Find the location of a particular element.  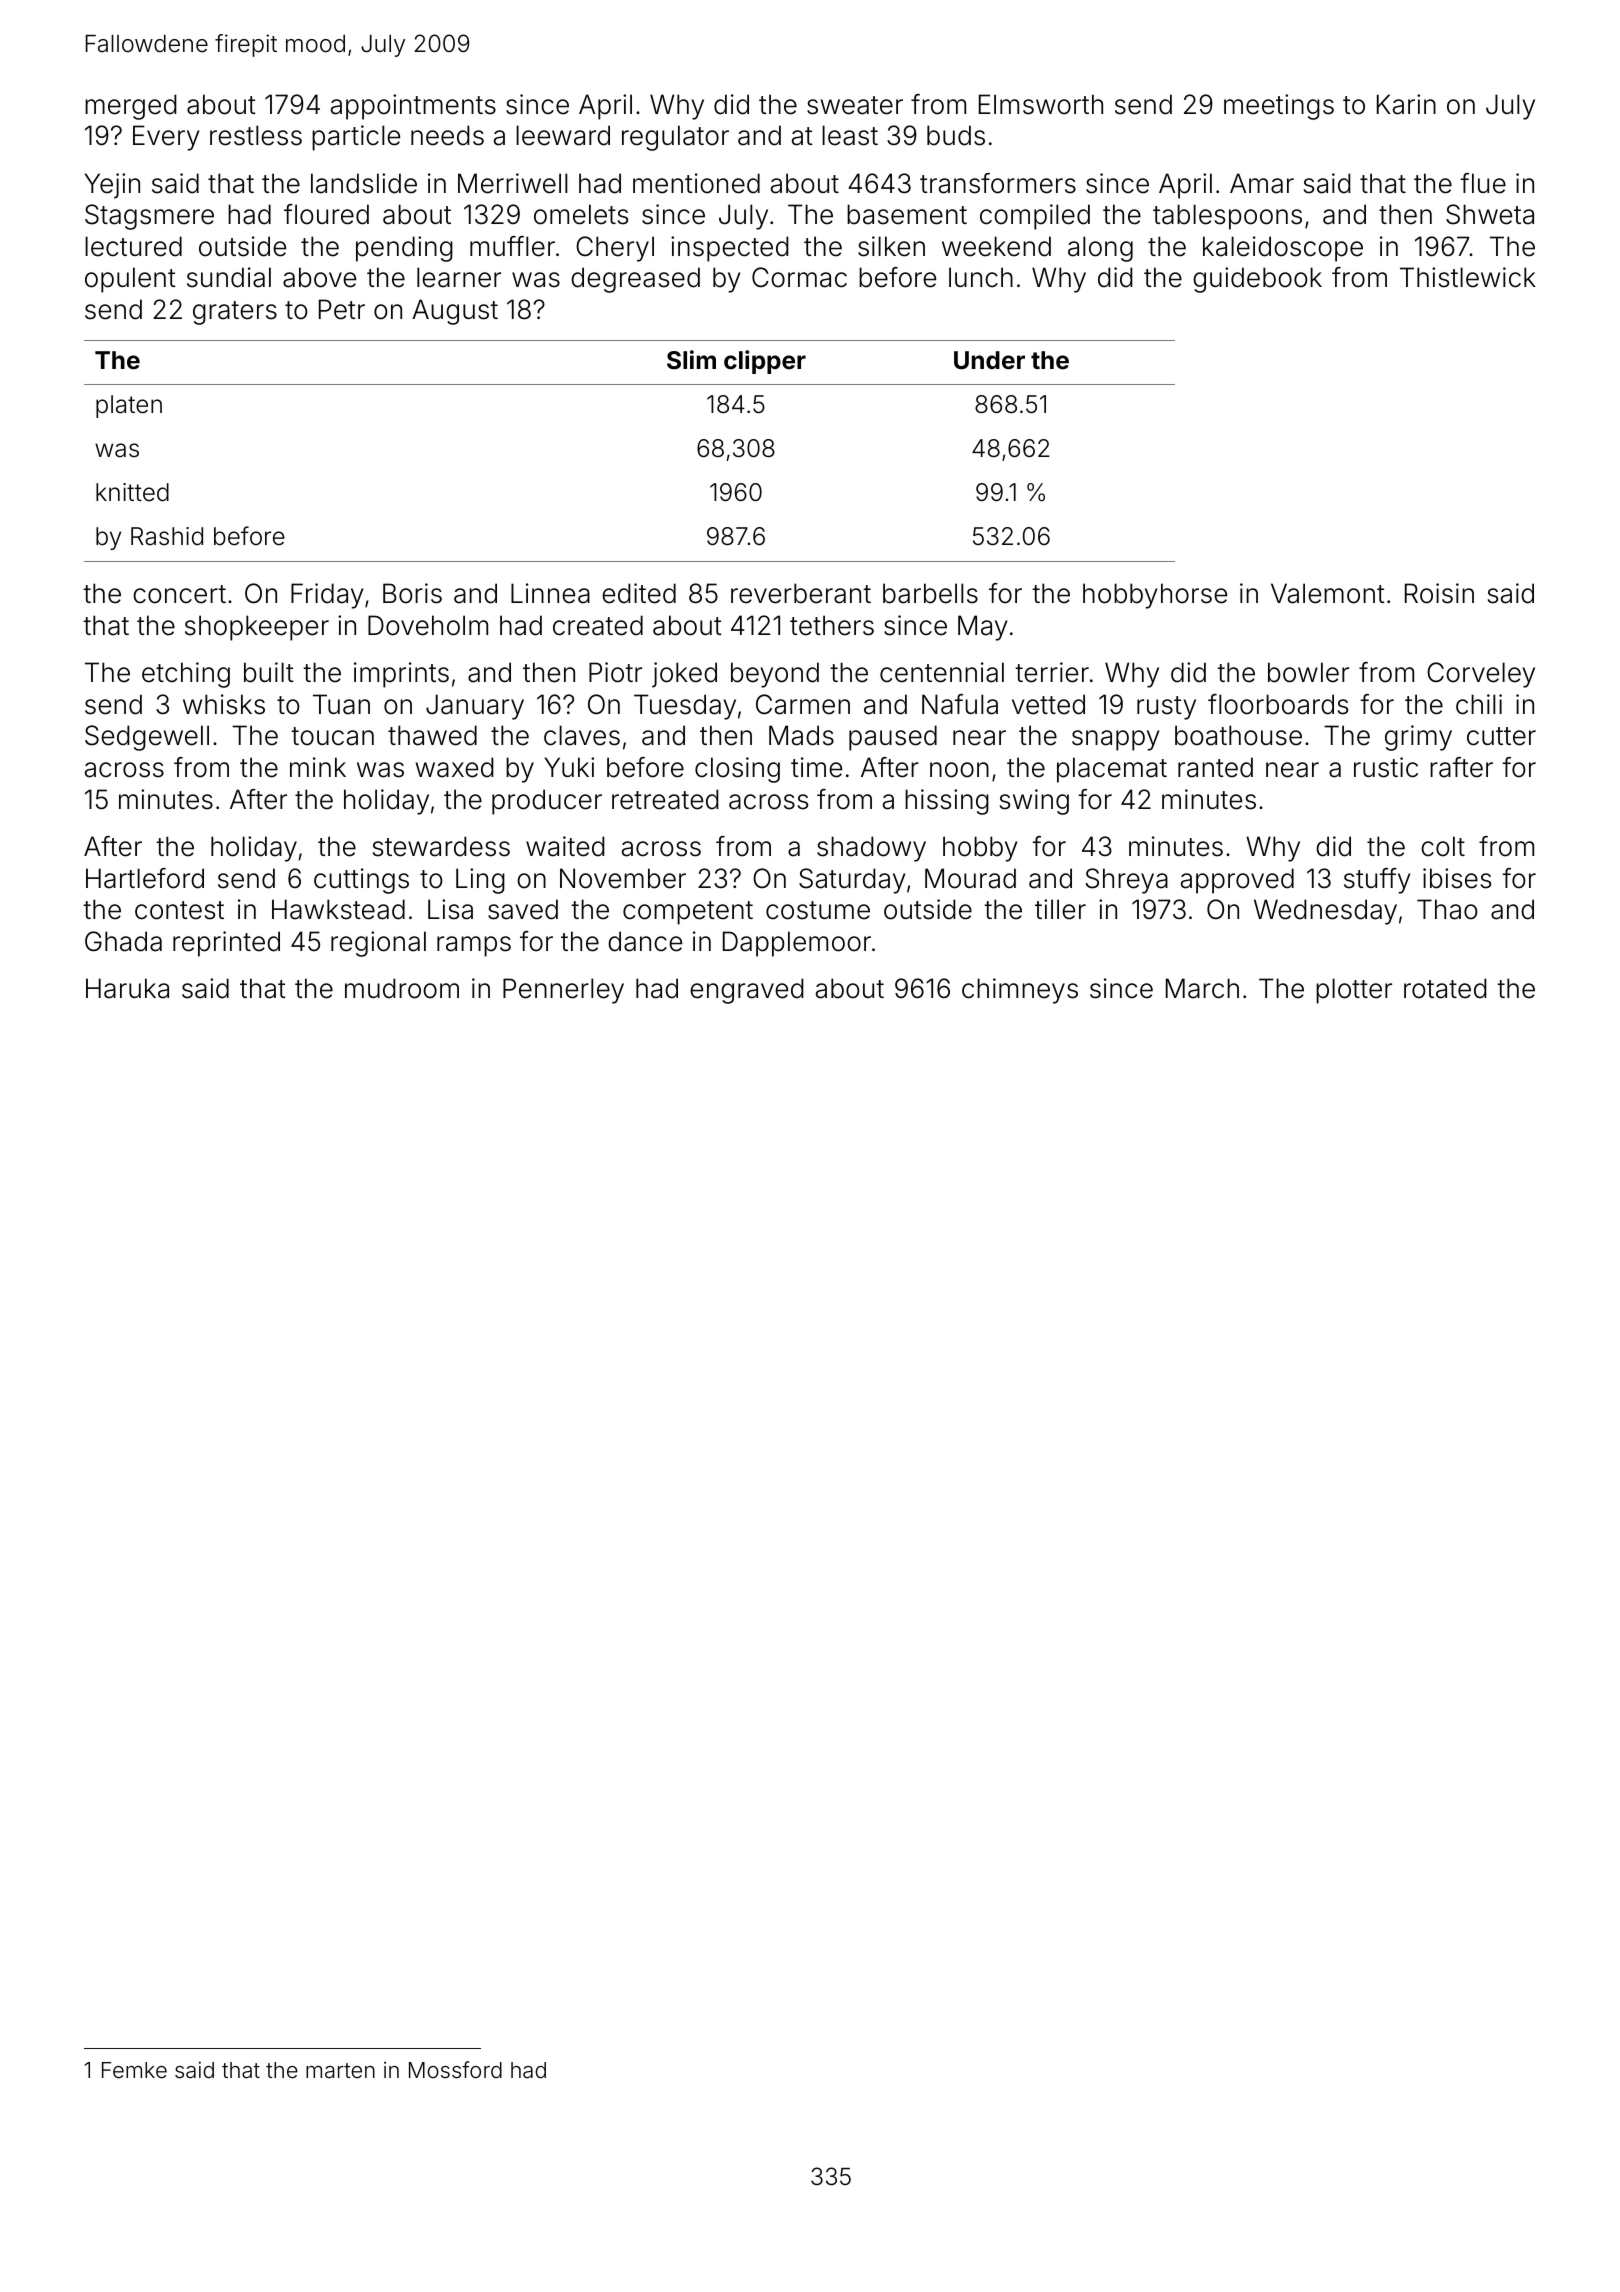

Slim is located at coordinates (691, 360).
